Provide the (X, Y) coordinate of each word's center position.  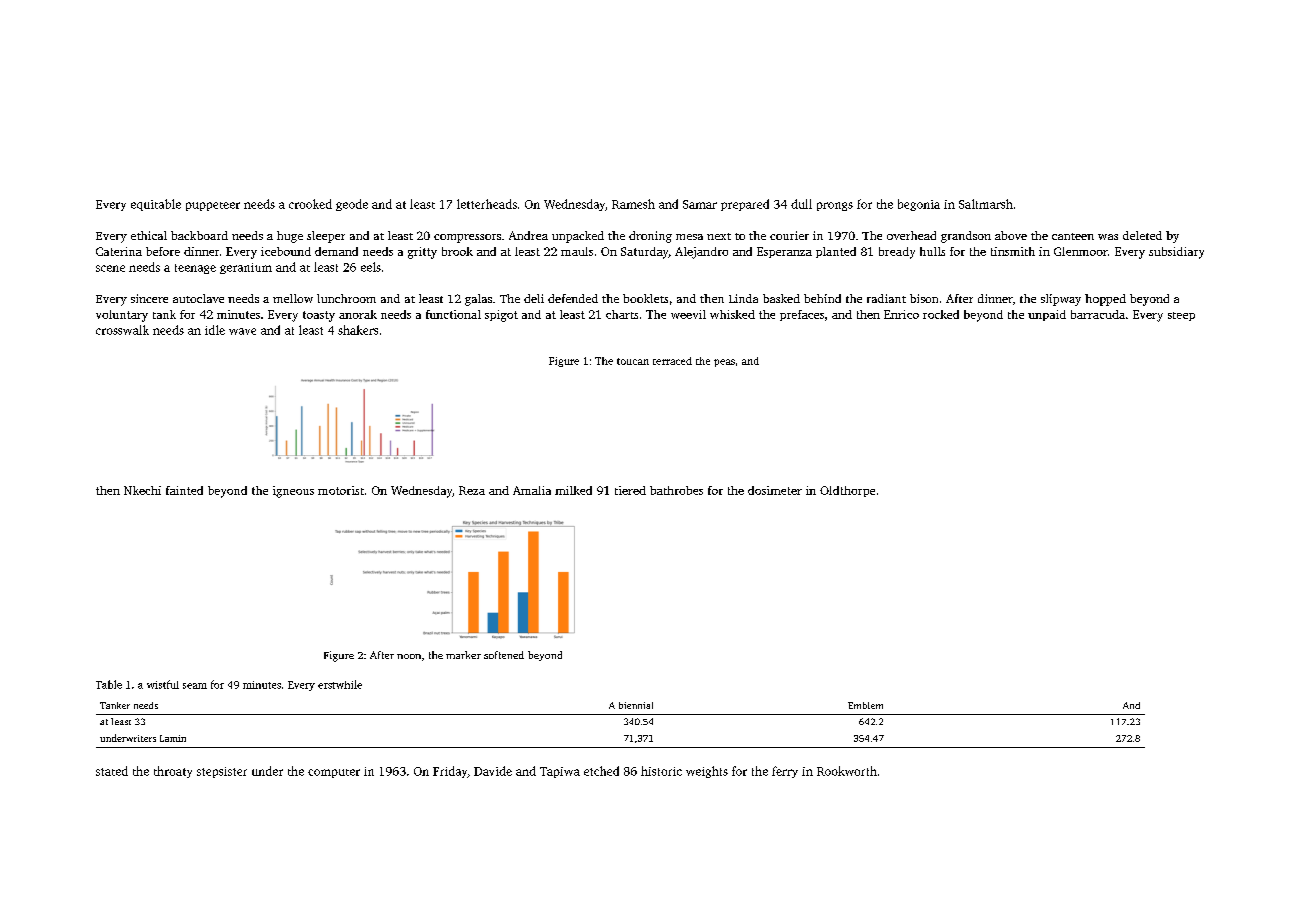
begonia (919, 205)
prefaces (802, 315)
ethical (149, 235)
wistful (163, 684)
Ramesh (633, 204)
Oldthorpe (847, 491)
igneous (293, 492)
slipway (1061, 300)
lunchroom (346, 298)
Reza (472, 490)
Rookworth (847, 771)
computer (334, 773)
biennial (636, 705)
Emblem (865, 705)
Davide (493, 771)
